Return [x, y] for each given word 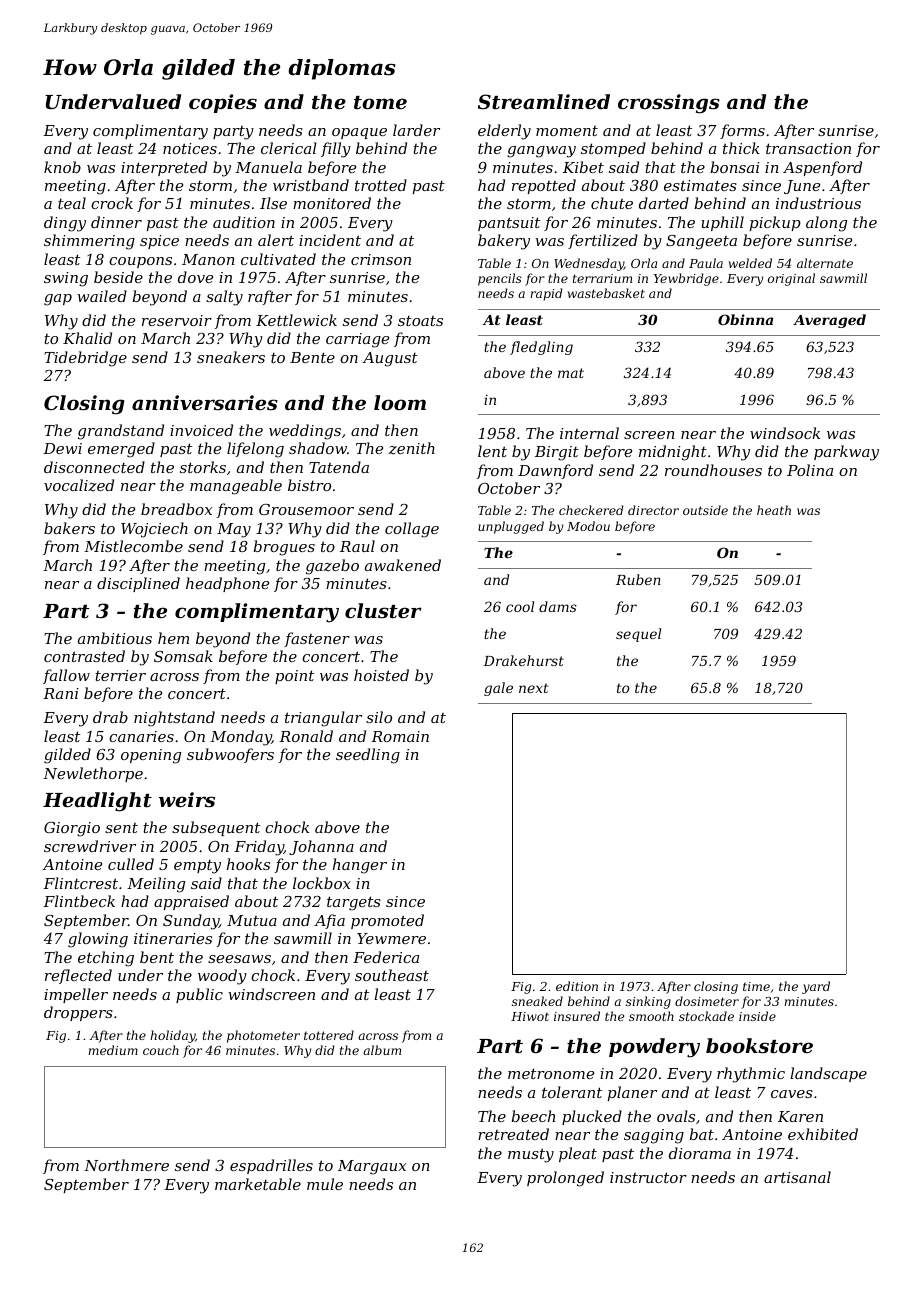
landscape [828, 1074]
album [382, 1050]
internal [589, 433]
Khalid [87, 338]
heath [774, 510]
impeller [76, 995]
